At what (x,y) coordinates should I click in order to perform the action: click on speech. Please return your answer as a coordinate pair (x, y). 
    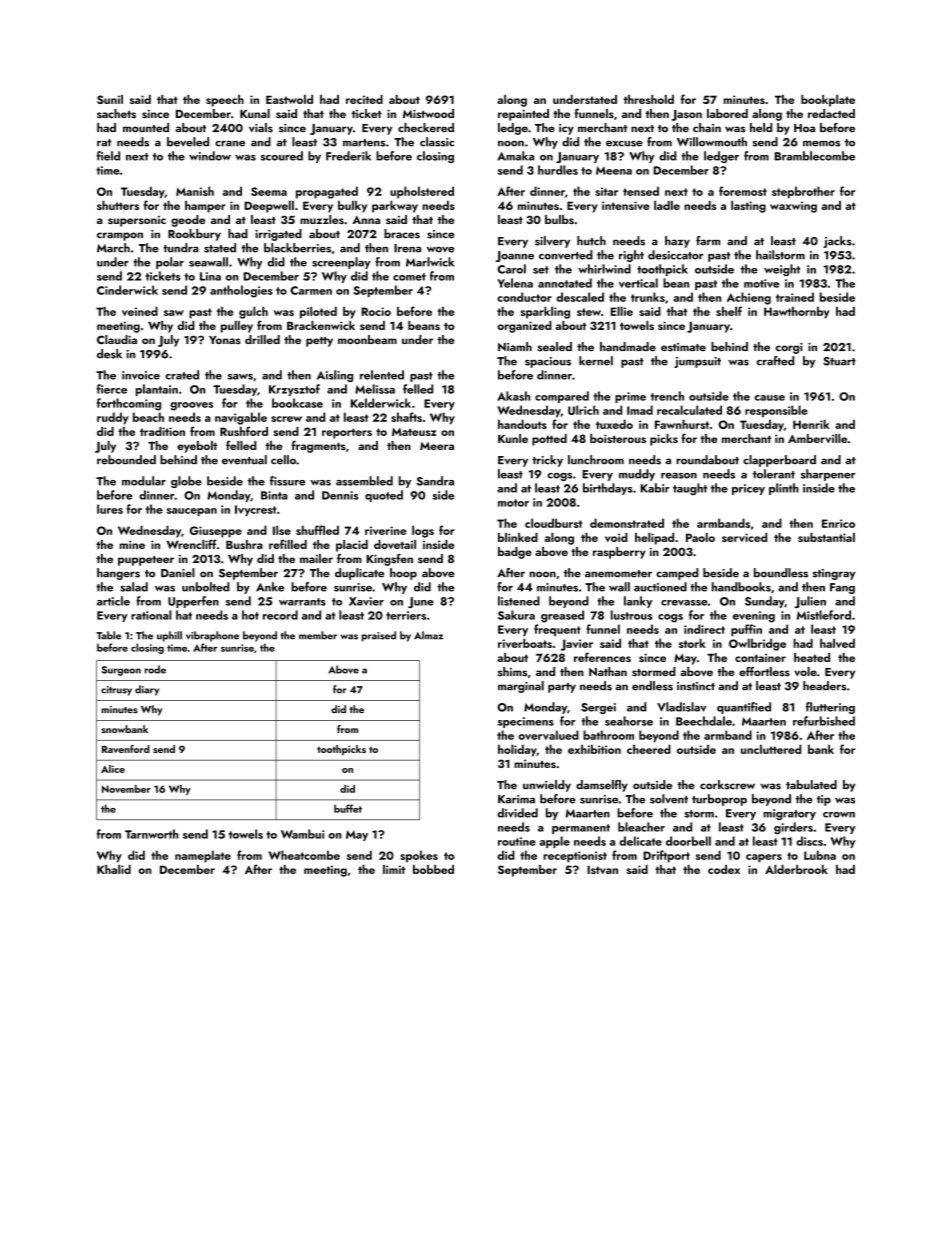
    Looking at the image, I should click on (225, 101).
